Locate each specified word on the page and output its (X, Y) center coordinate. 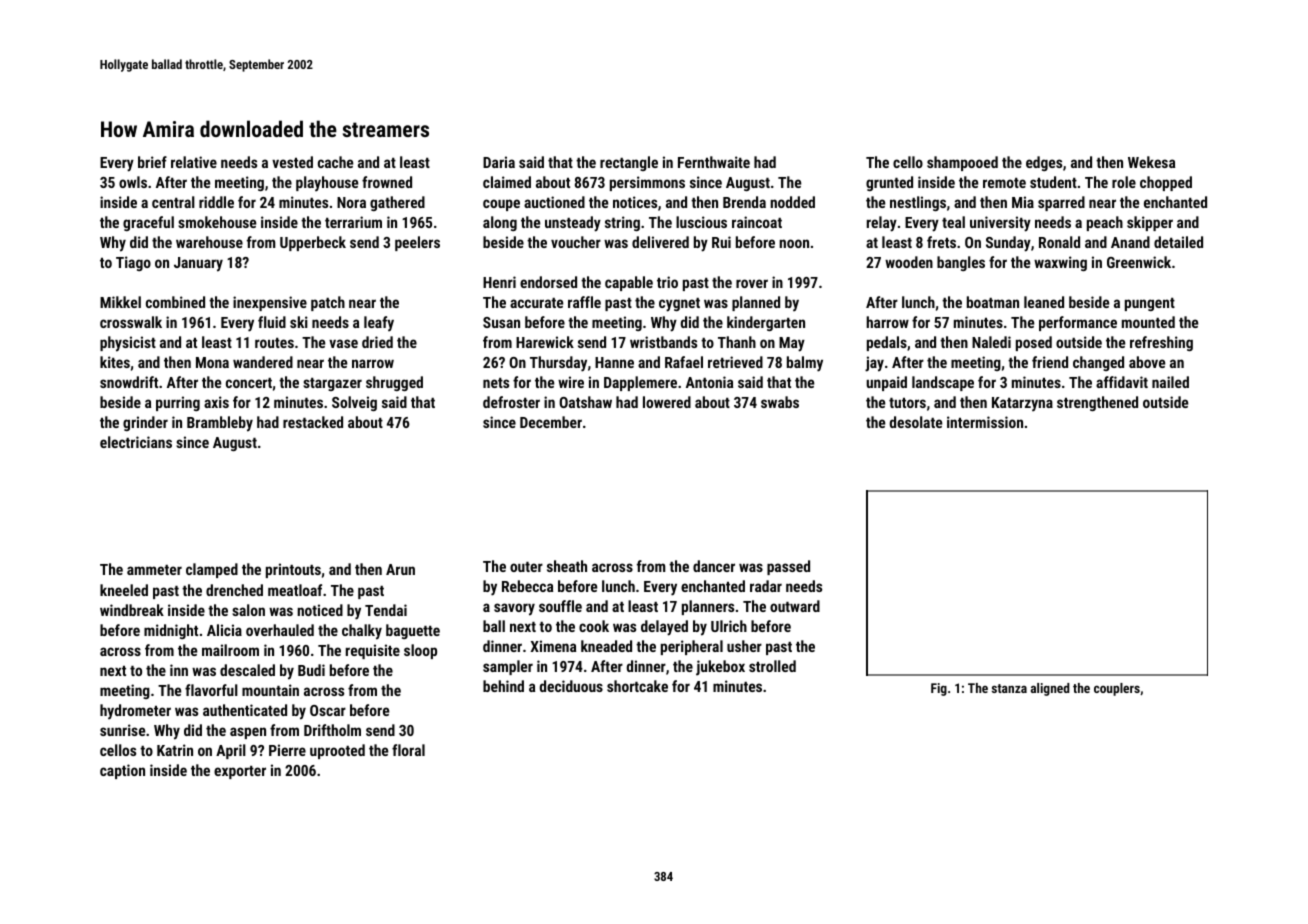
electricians (136, 442)
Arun (400, 569)
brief (152, 162)
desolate (916, 422)
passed (788, 567)
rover (752, 283)
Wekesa (1151, 162)
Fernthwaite (714, 162)
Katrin (175, 750)
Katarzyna (1022, 404)
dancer (714, 566)
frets (941, 242)
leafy (379, 323)
